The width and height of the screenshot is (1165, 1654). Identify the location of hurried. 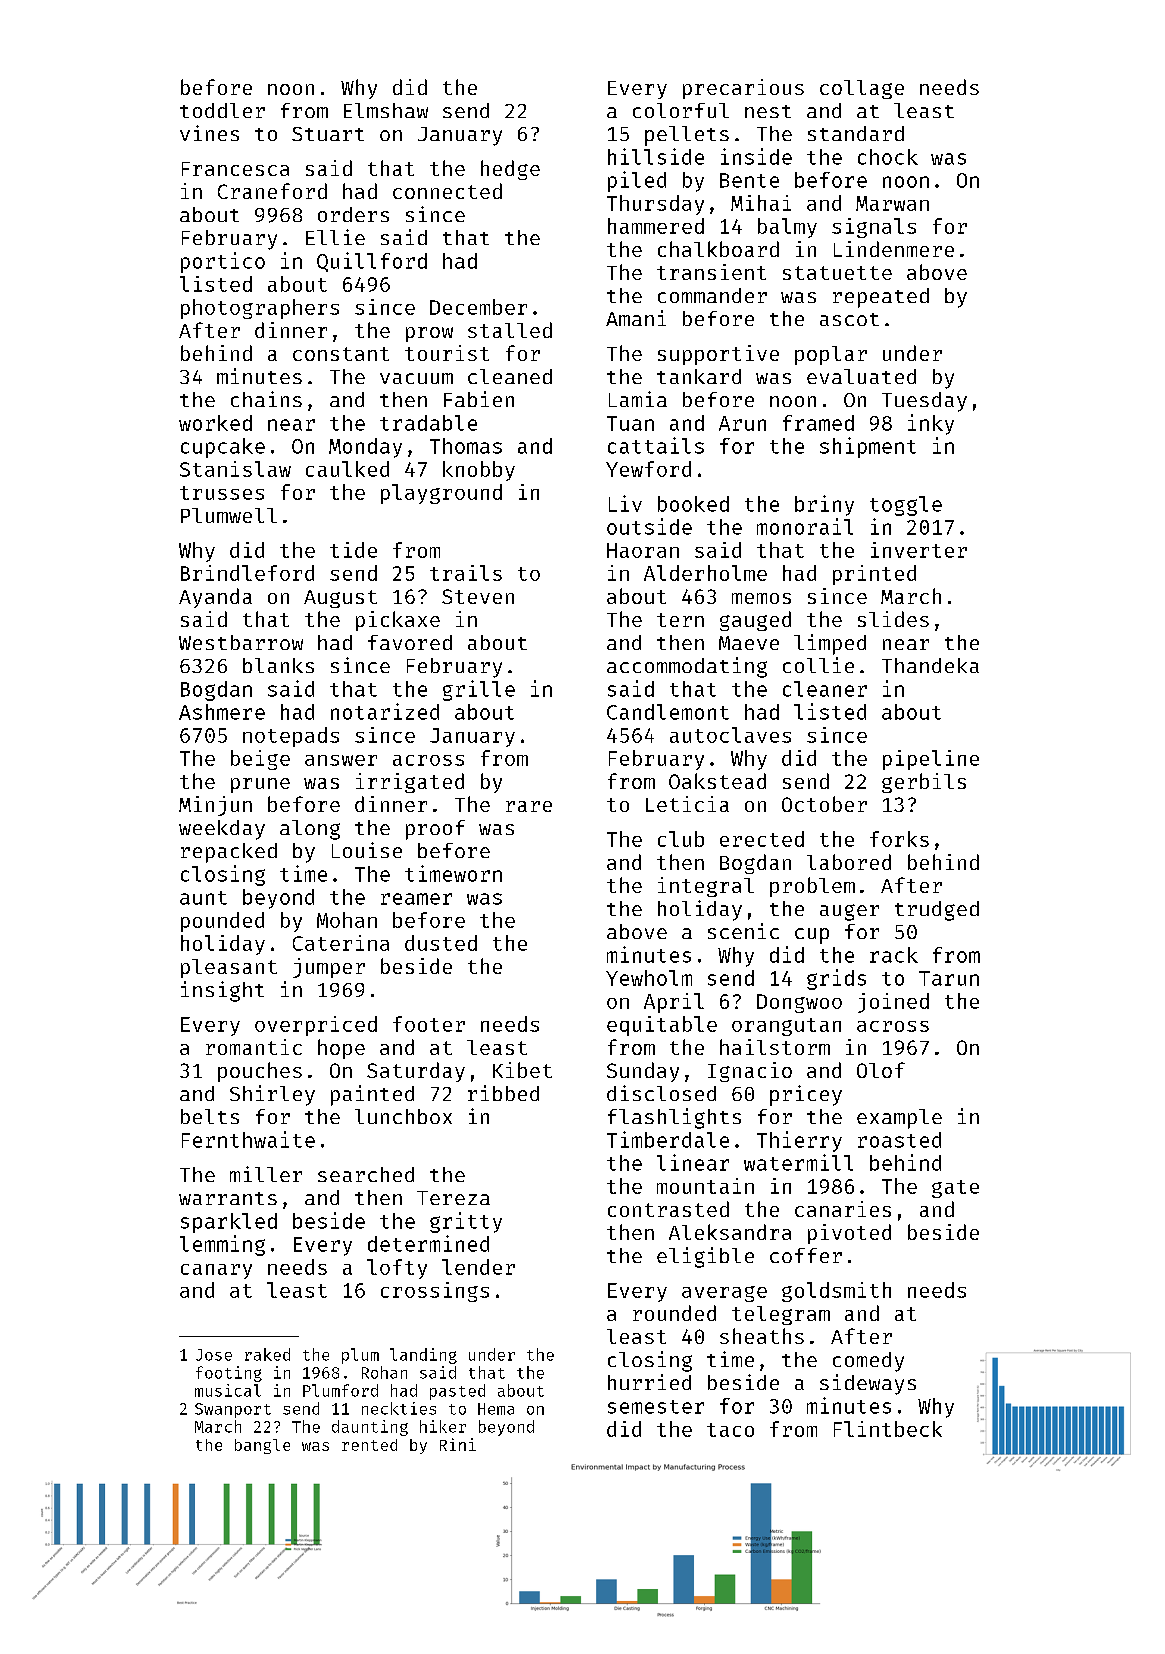
(649, 1382).
